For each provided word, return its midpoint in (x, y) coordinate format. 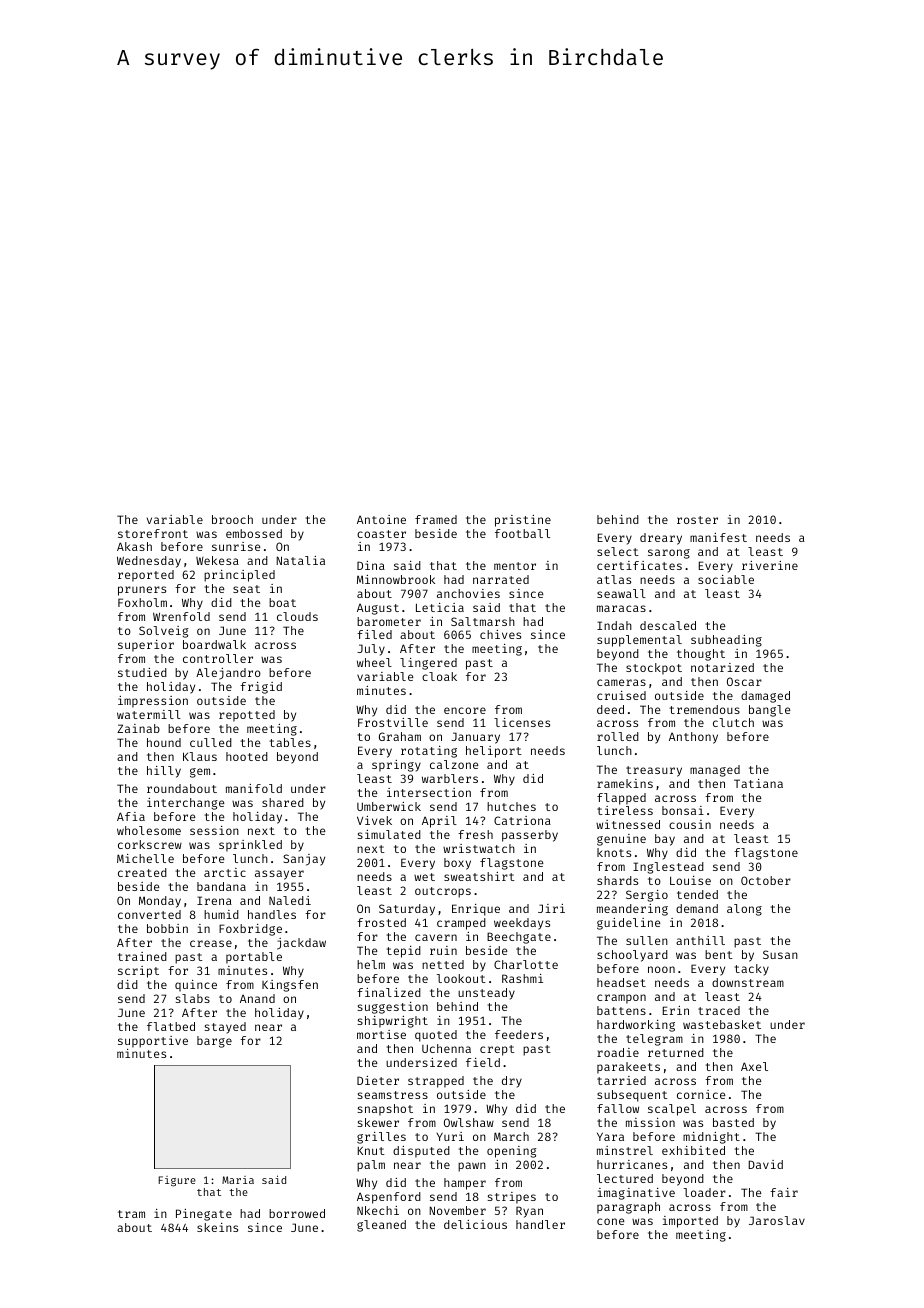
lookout (461, 978)
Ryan (529, 1212)
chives (500, 634)
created (142, 872)
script (138, 972)
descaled (668, 625)
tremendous (705, 709)
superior (146, 646)
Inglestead (668, 868)
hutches (511, 806)
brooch (232, 519)
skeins (217, 1227)
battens (621, 1010)
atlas (614, 579)
